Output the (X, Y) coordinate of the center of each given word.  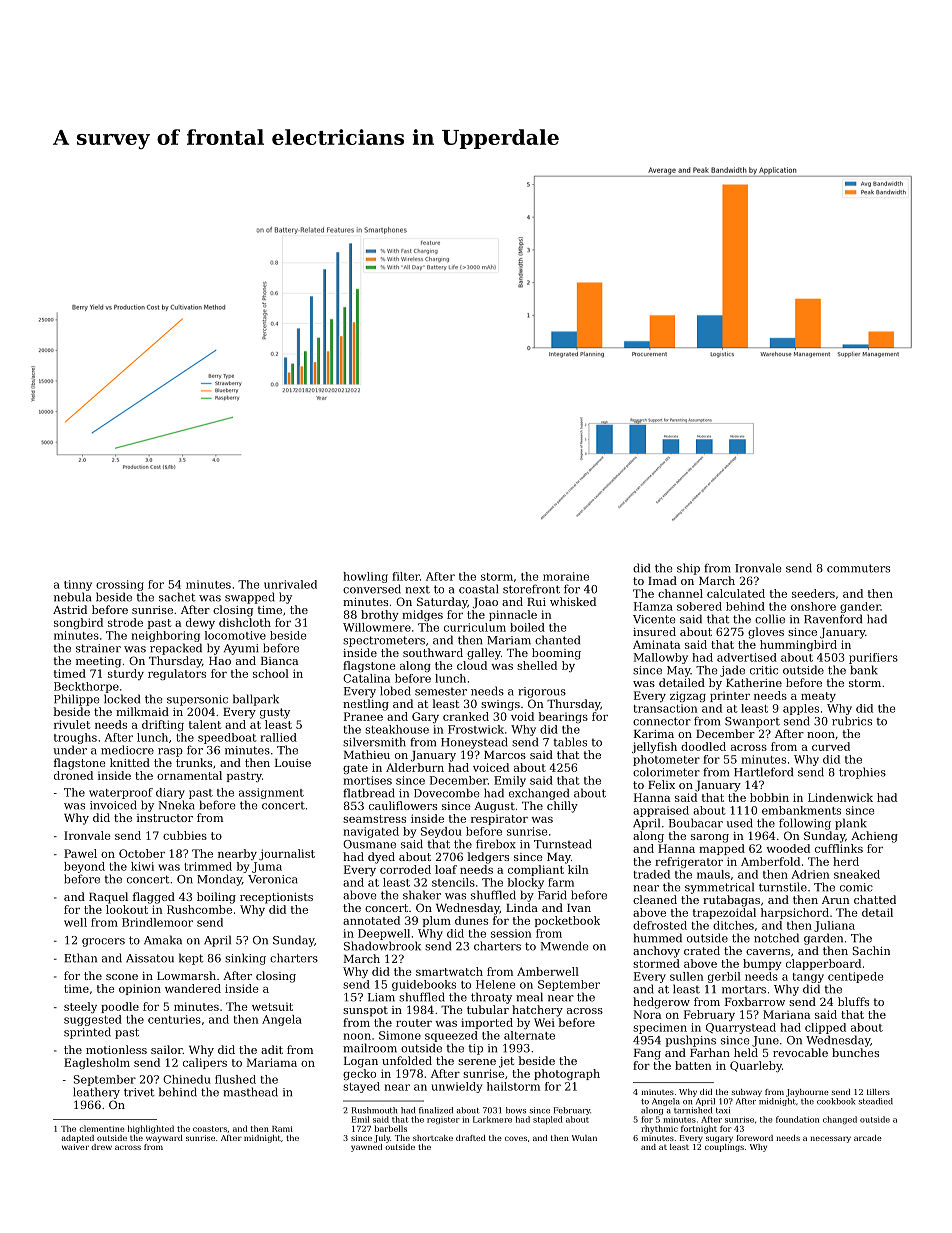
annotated (371, 920)
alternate (529, 1035)
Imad (662, 580)
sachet (177, 597)
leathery (96, 1093)
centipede (855, 977)
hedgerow (661, 1003)
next (417, 590)
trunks (194, 762)
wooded (788, 848)
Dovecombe (446, 793)
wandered (193, 988)
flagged (154, 898)
